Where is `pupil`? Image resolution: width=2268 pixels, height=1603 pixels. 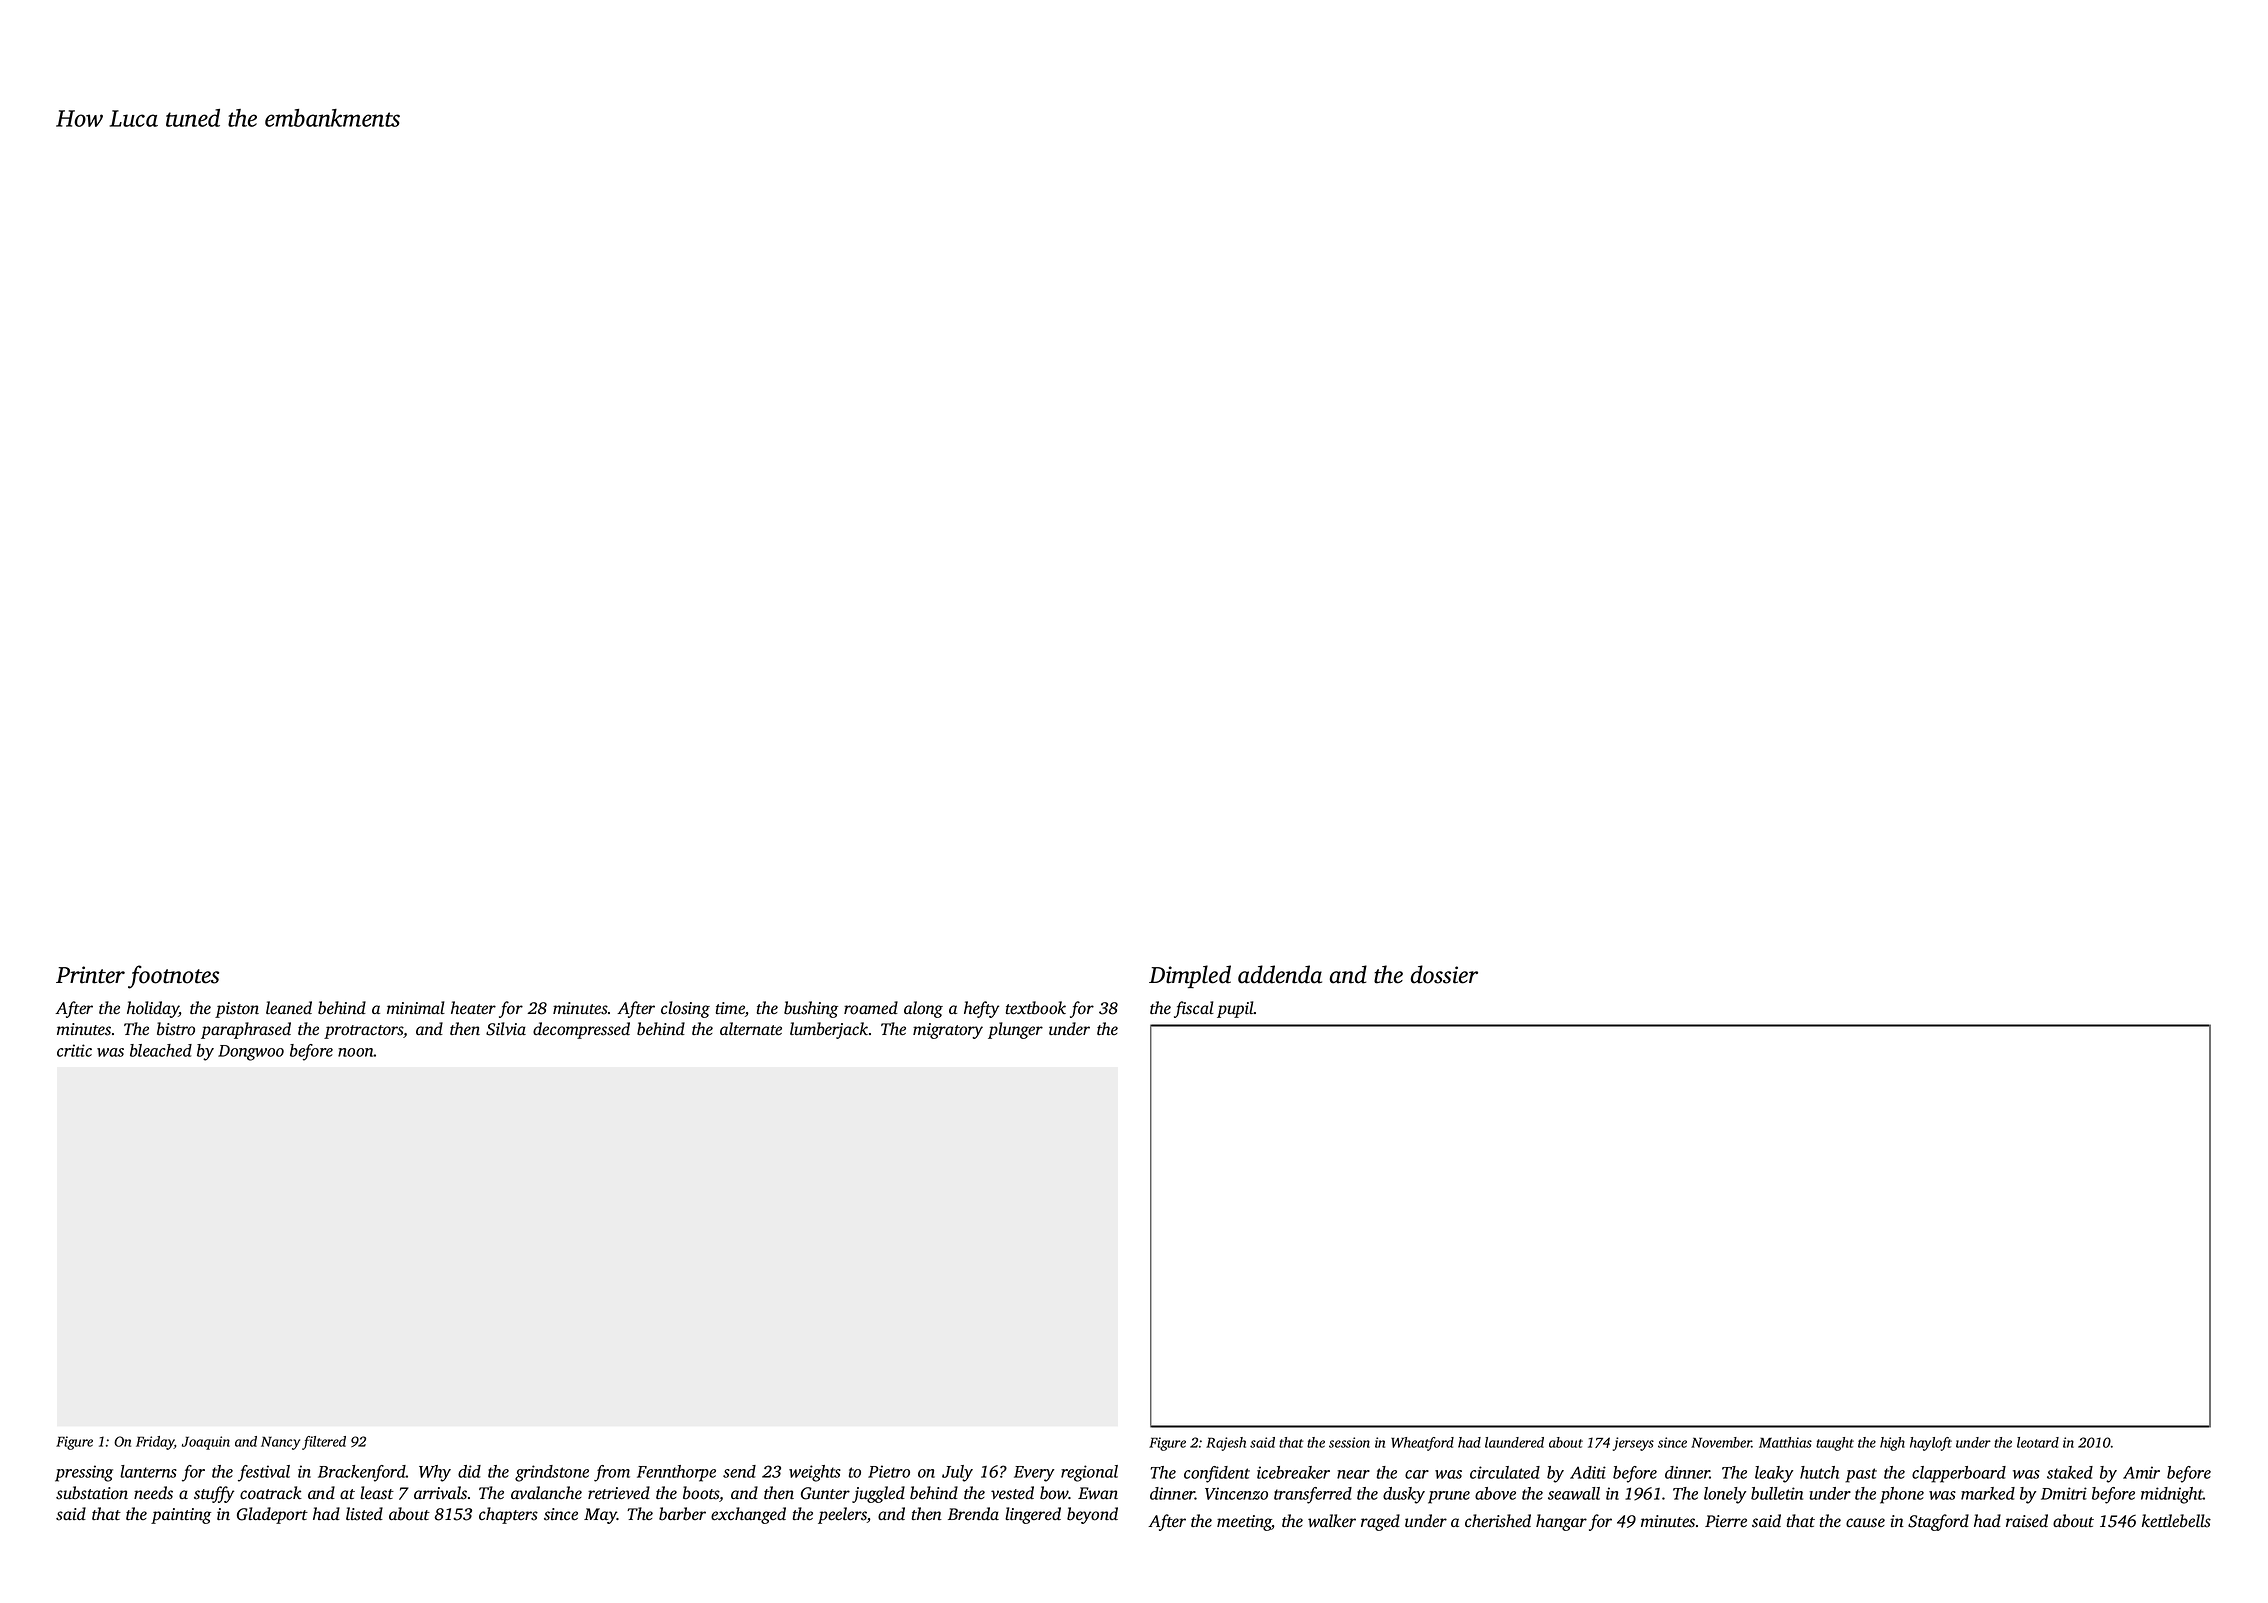
pupil is located at coordinates (1235, 1009).
